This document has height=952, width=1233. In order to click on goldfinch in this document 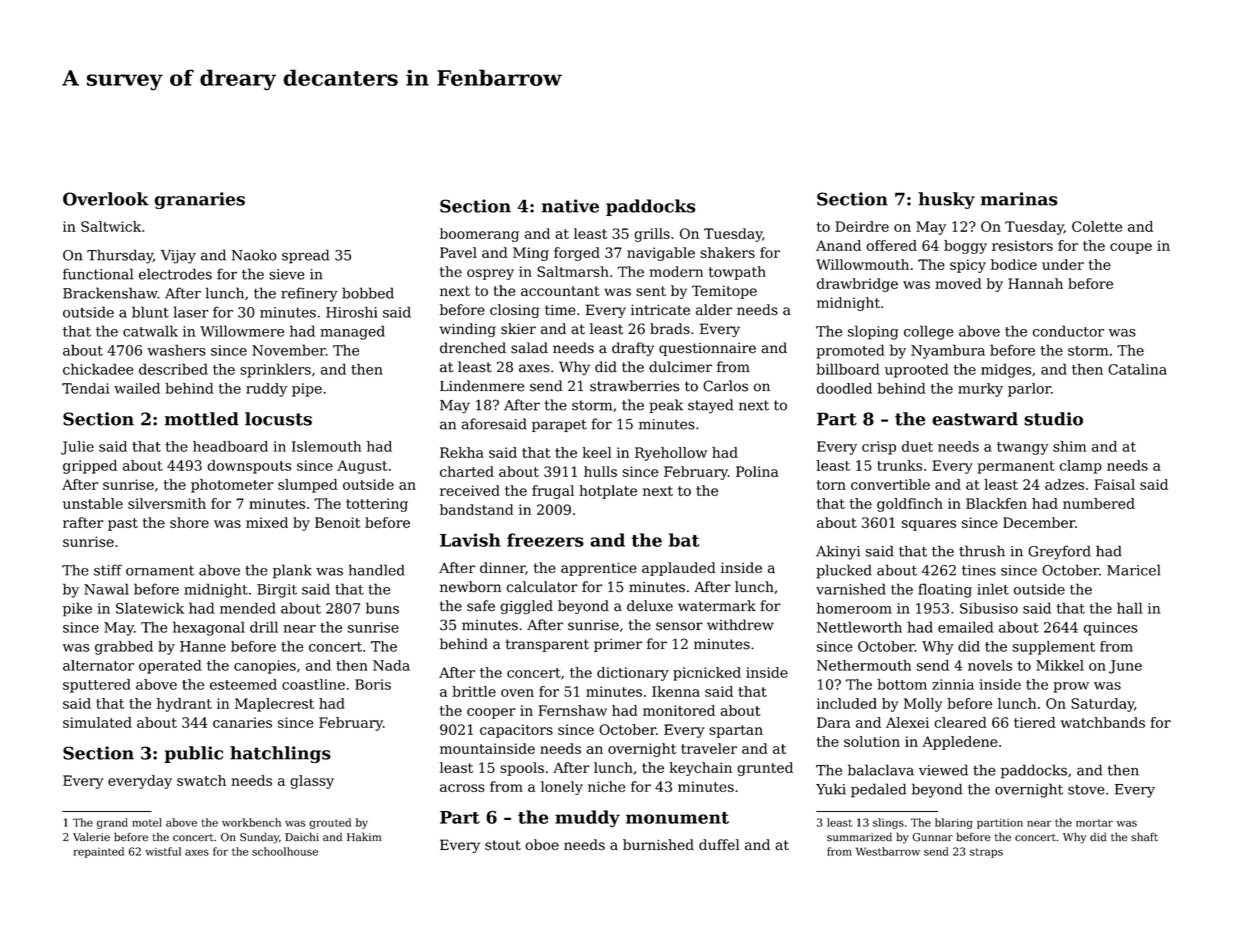, I will do `click(910, 505)`.
